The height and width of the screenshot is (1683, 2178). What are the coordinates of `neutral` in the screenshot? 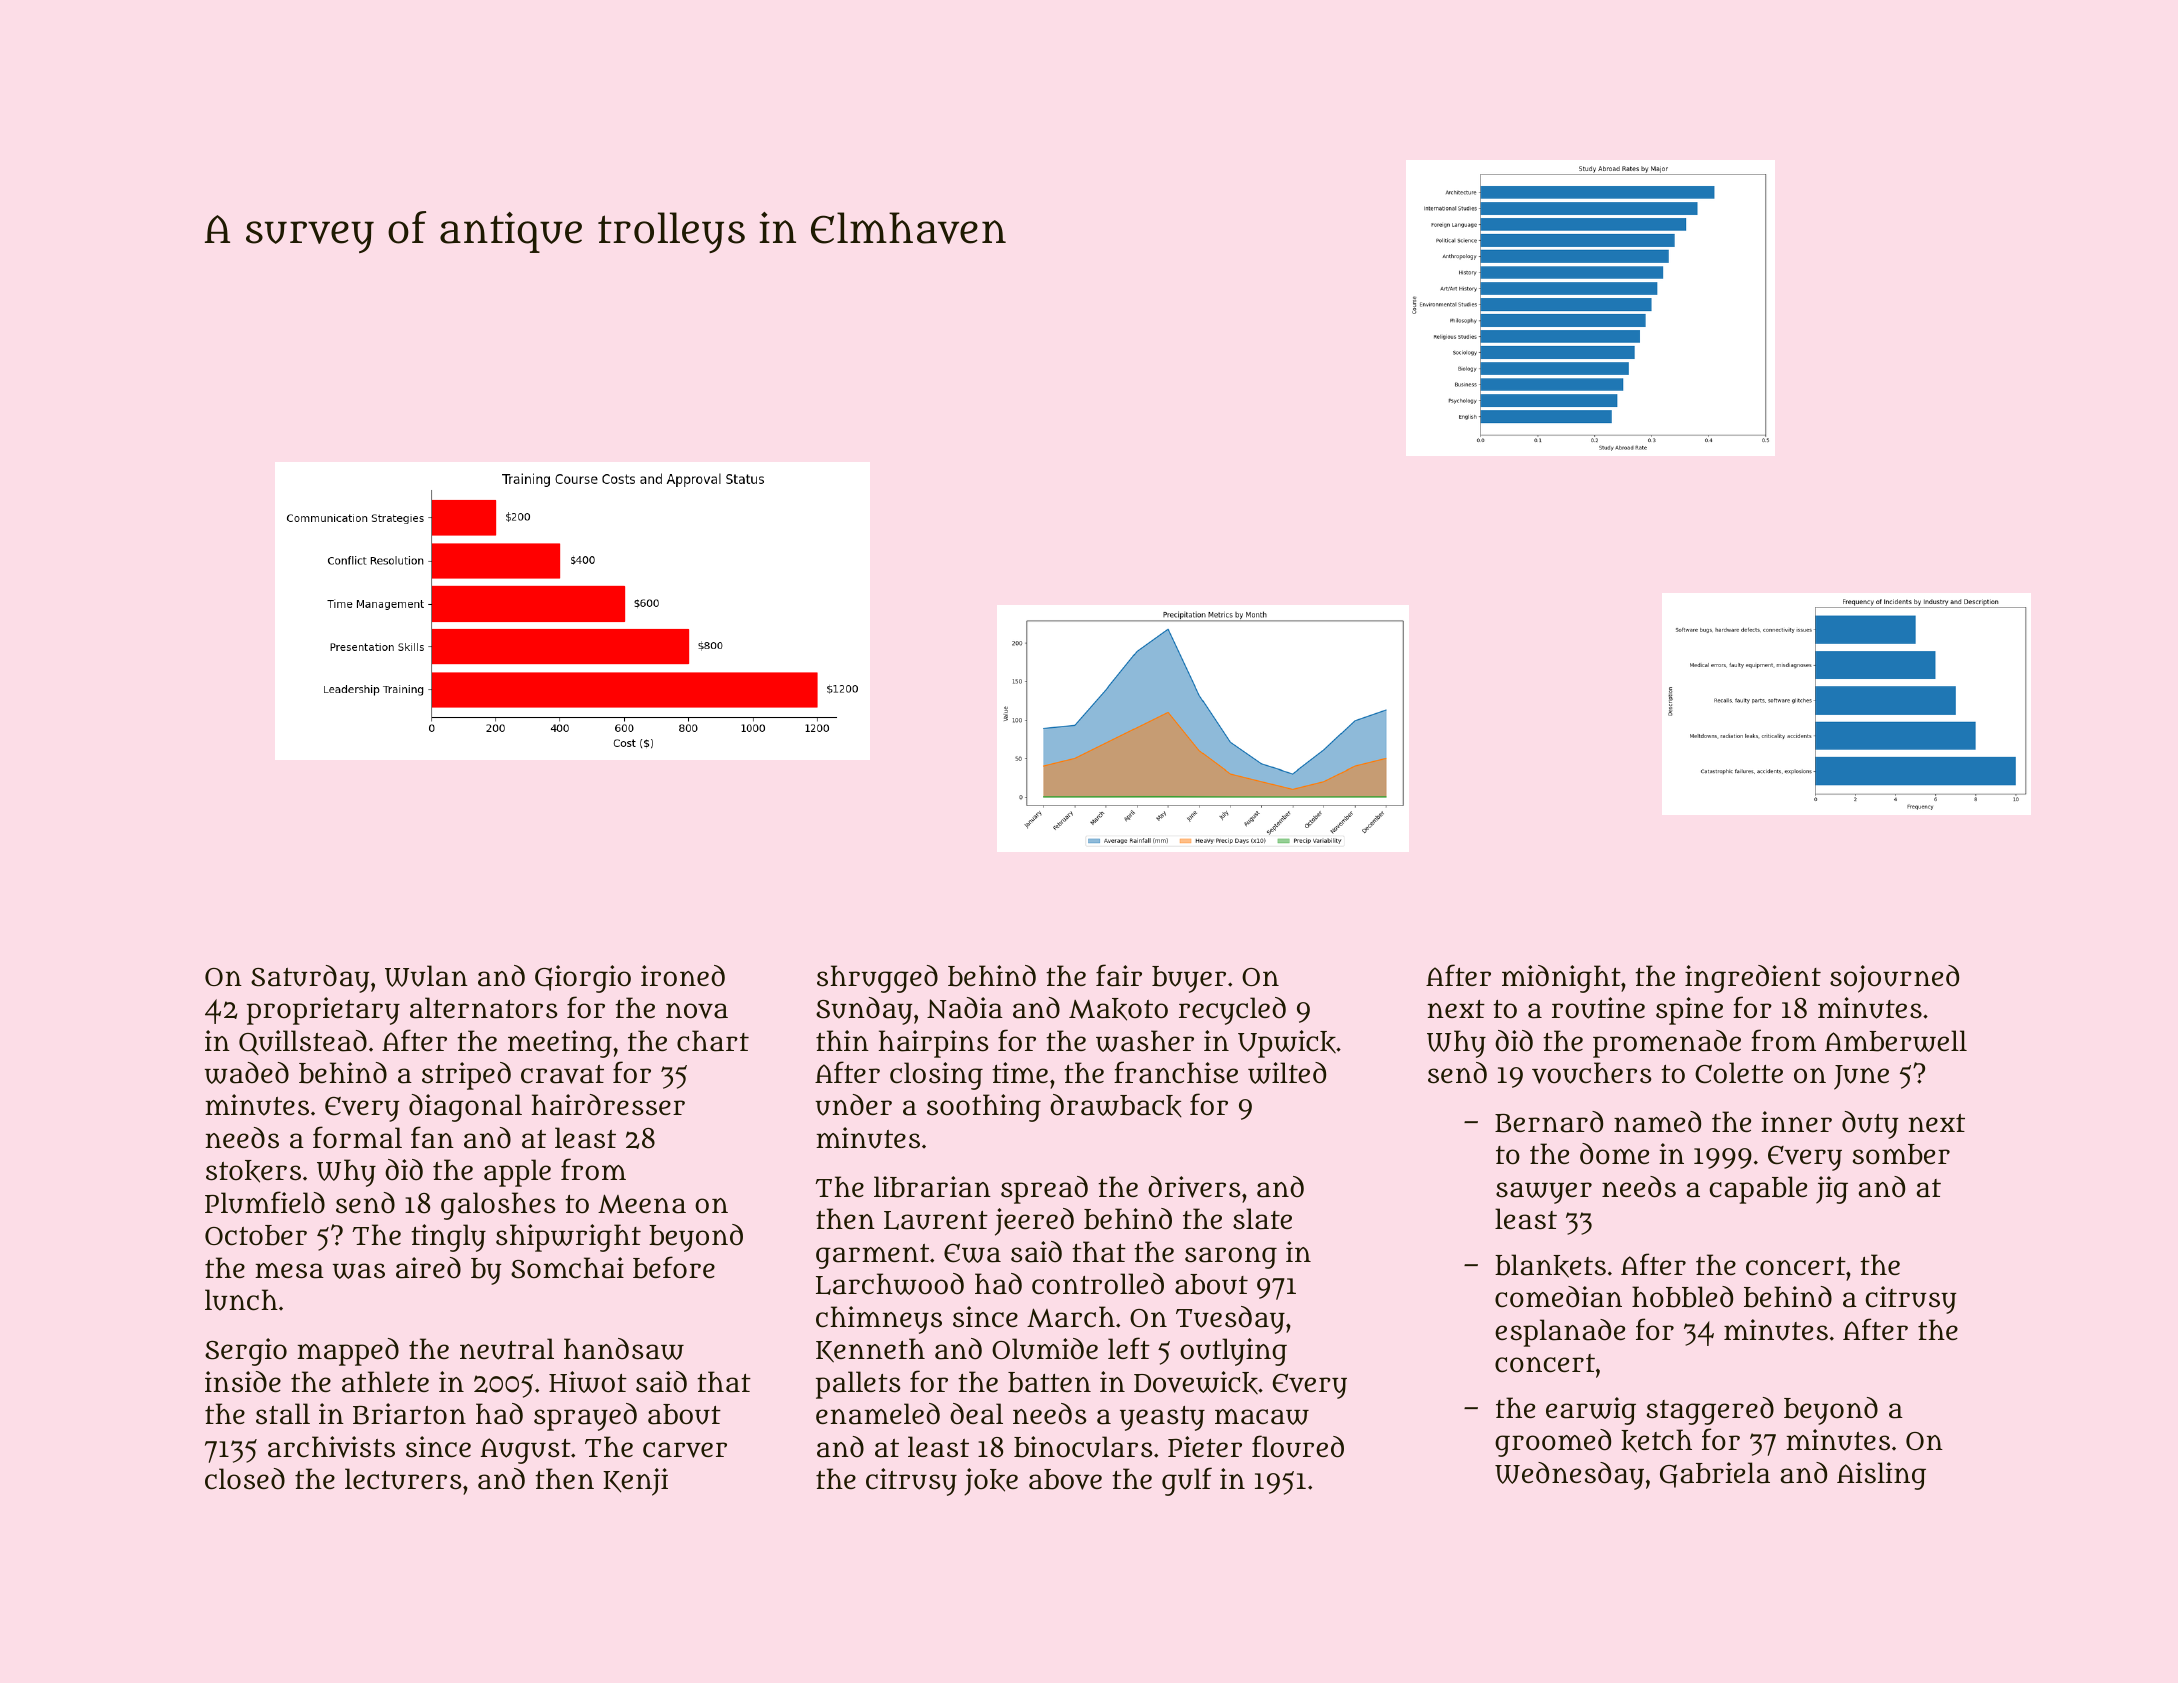 It's located at (507, 1349).
